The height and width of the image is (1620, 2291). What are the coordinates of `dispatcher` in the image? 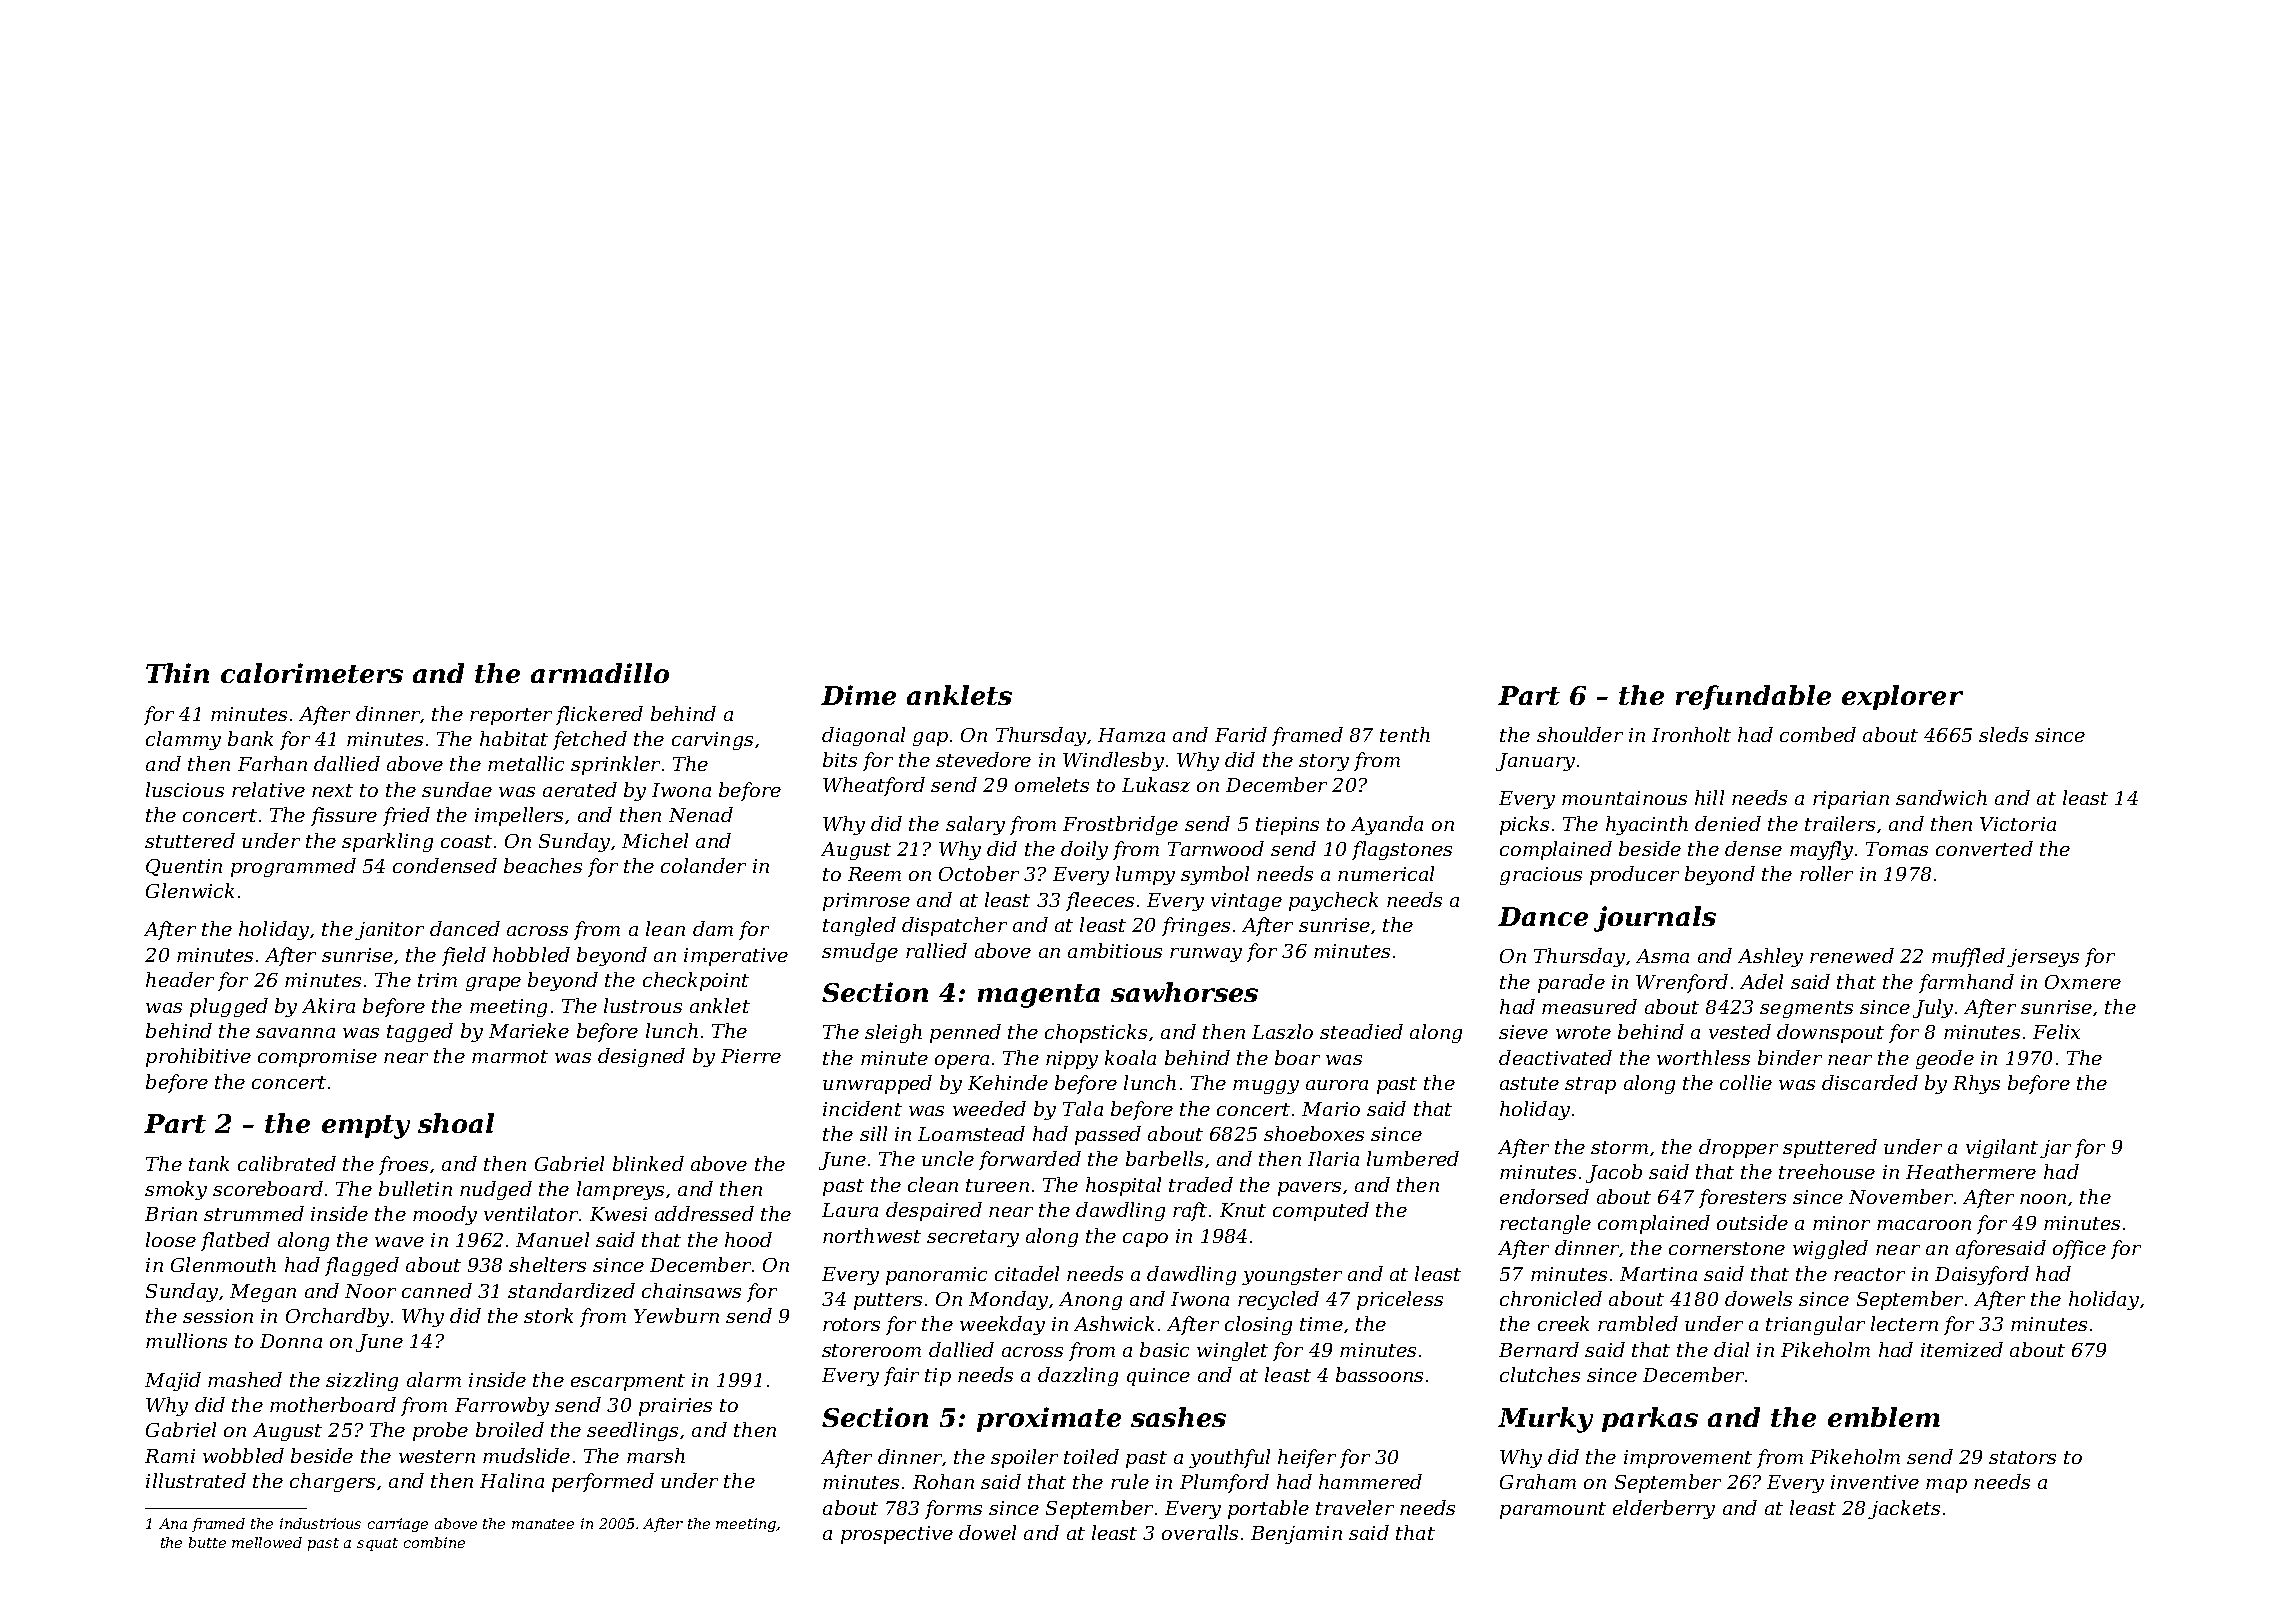 It's located at (954, 926).
